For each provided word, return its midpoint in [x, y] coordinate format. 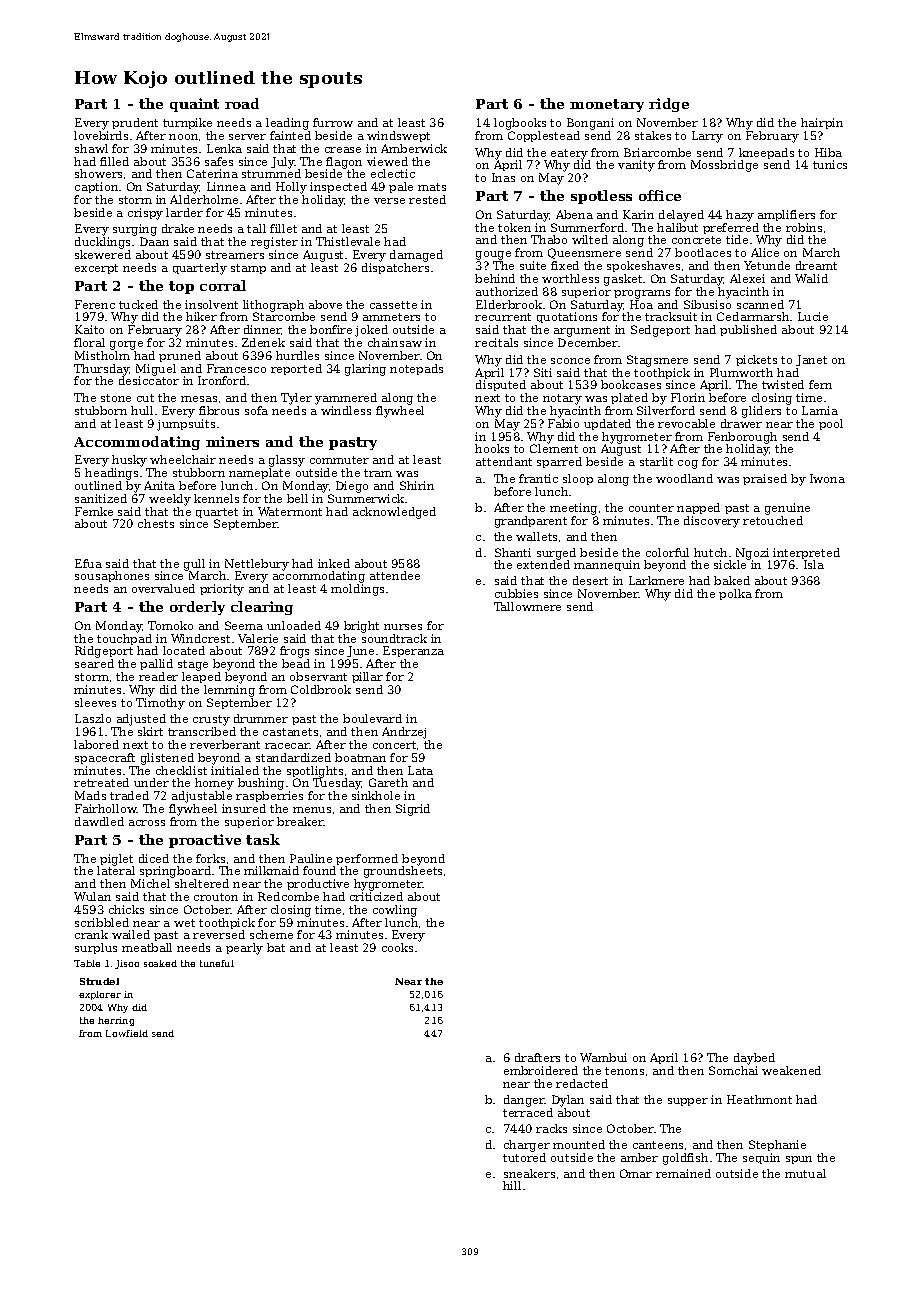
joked [371, 331]
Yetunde [767, 265]
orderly [197, 608]
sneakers [529, 1173]
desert [590, 580]
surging [135, 230]
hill [512, 1185]
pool [831, 424]
